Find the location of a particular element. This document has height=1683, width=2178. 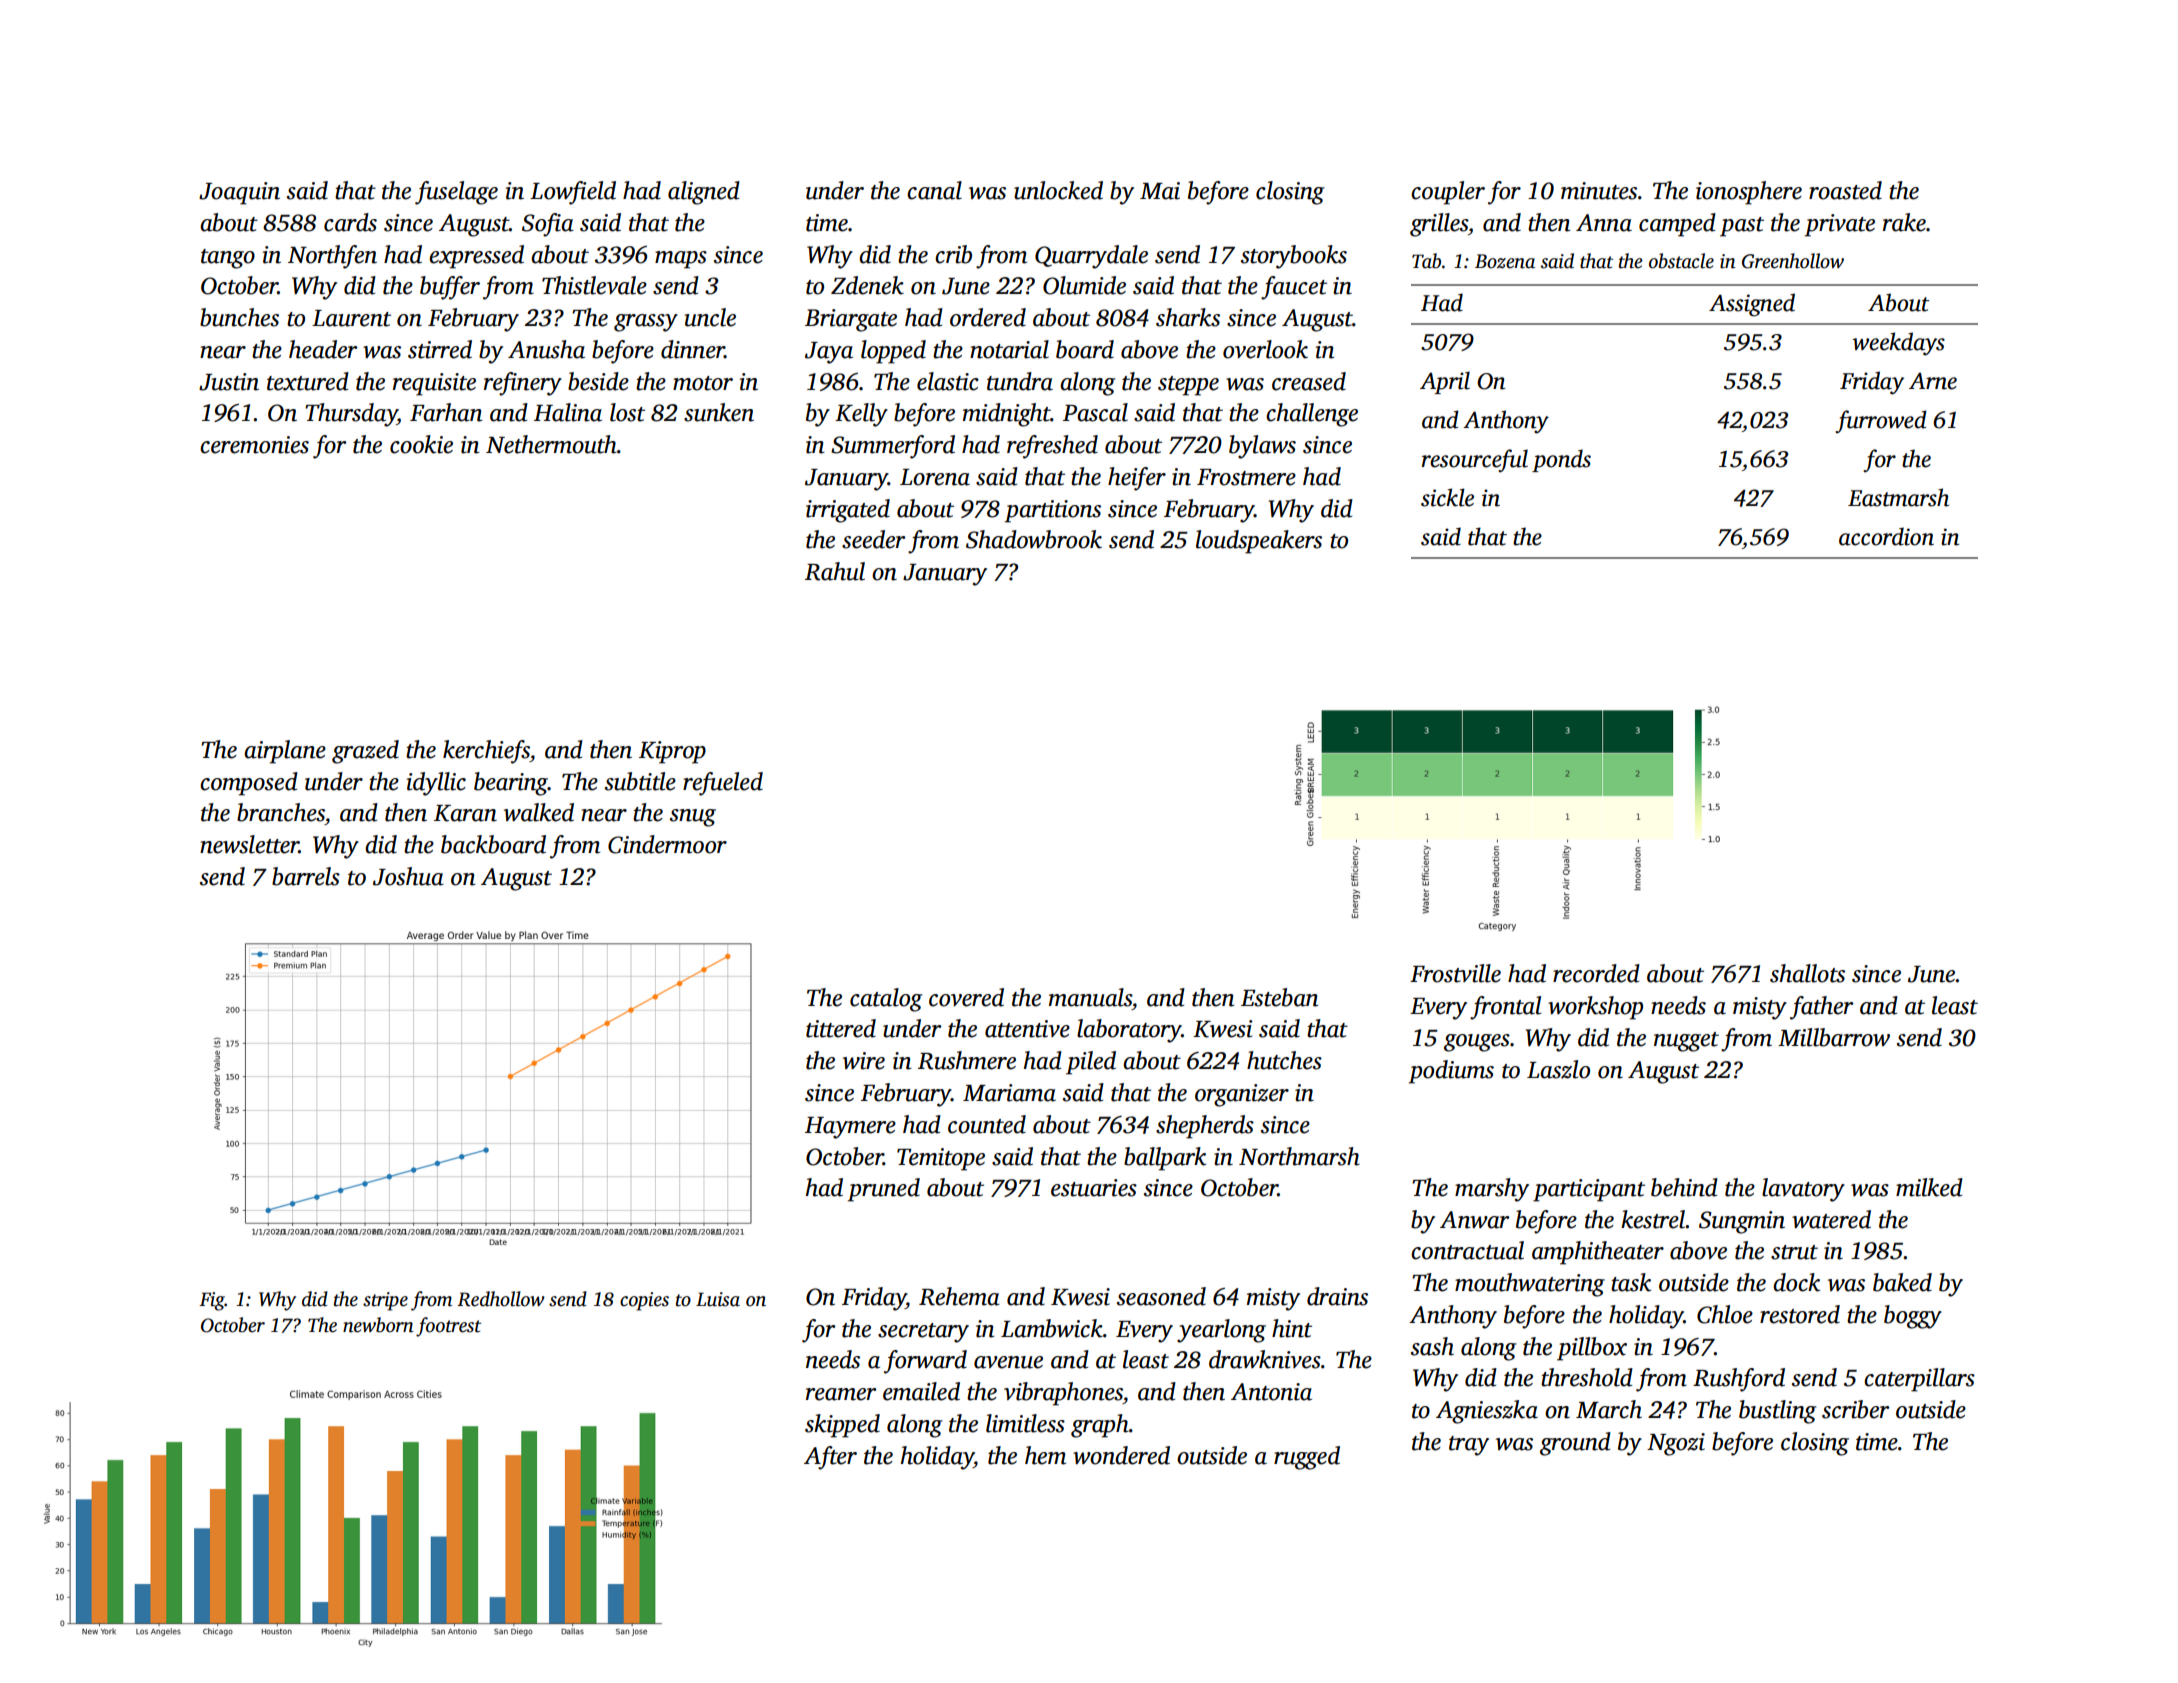

wondered is located at coordinates (1121, 1455).
